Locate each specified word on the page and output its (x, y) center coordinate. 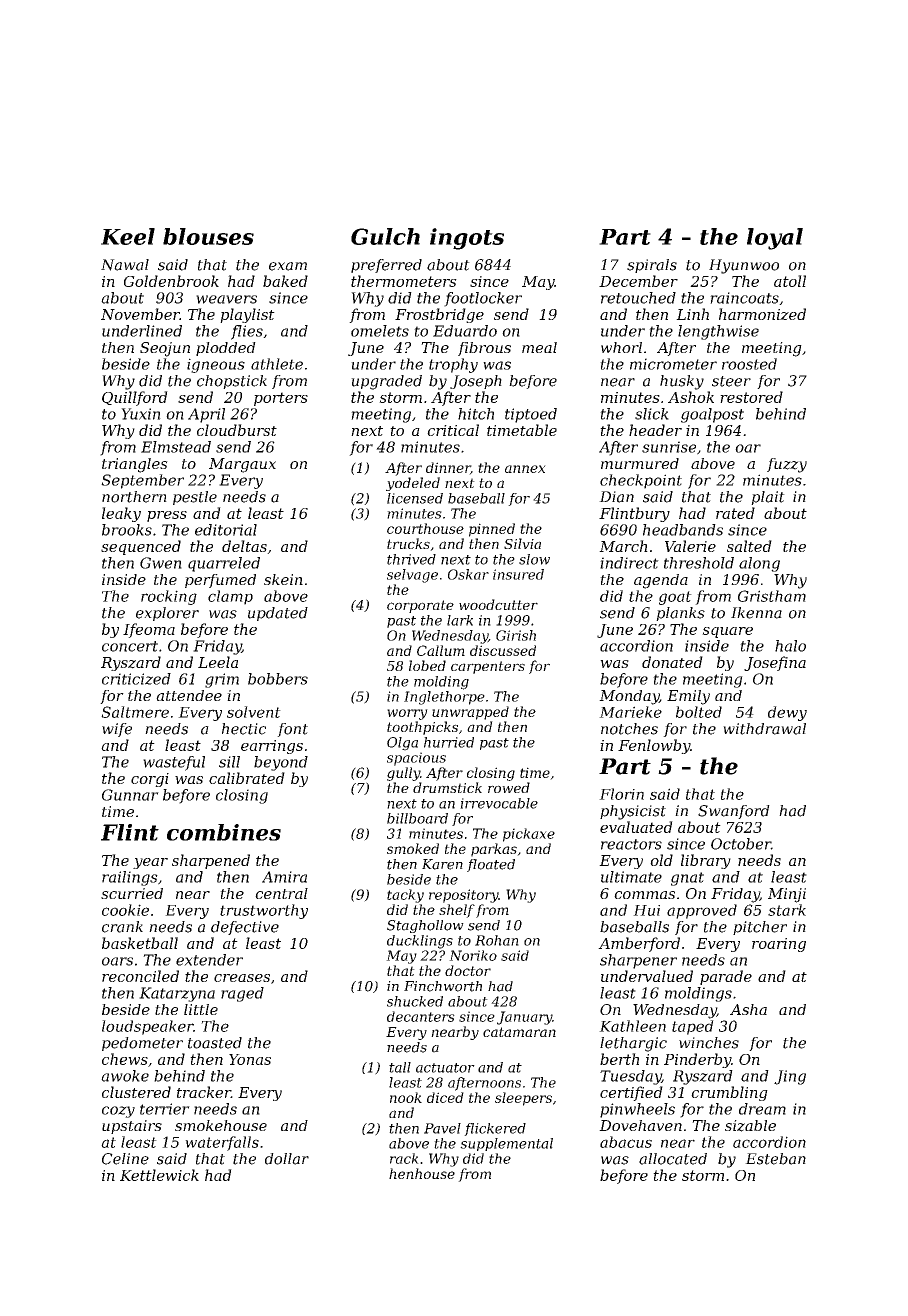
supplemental (506, 1144)
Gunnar (130, 795)
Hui (646, 910)
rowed (509, 787)
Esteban (775, 1159)
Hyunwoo (744, 266)
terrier (165, 1109)
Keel (128, 236)
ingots (467, 239)
